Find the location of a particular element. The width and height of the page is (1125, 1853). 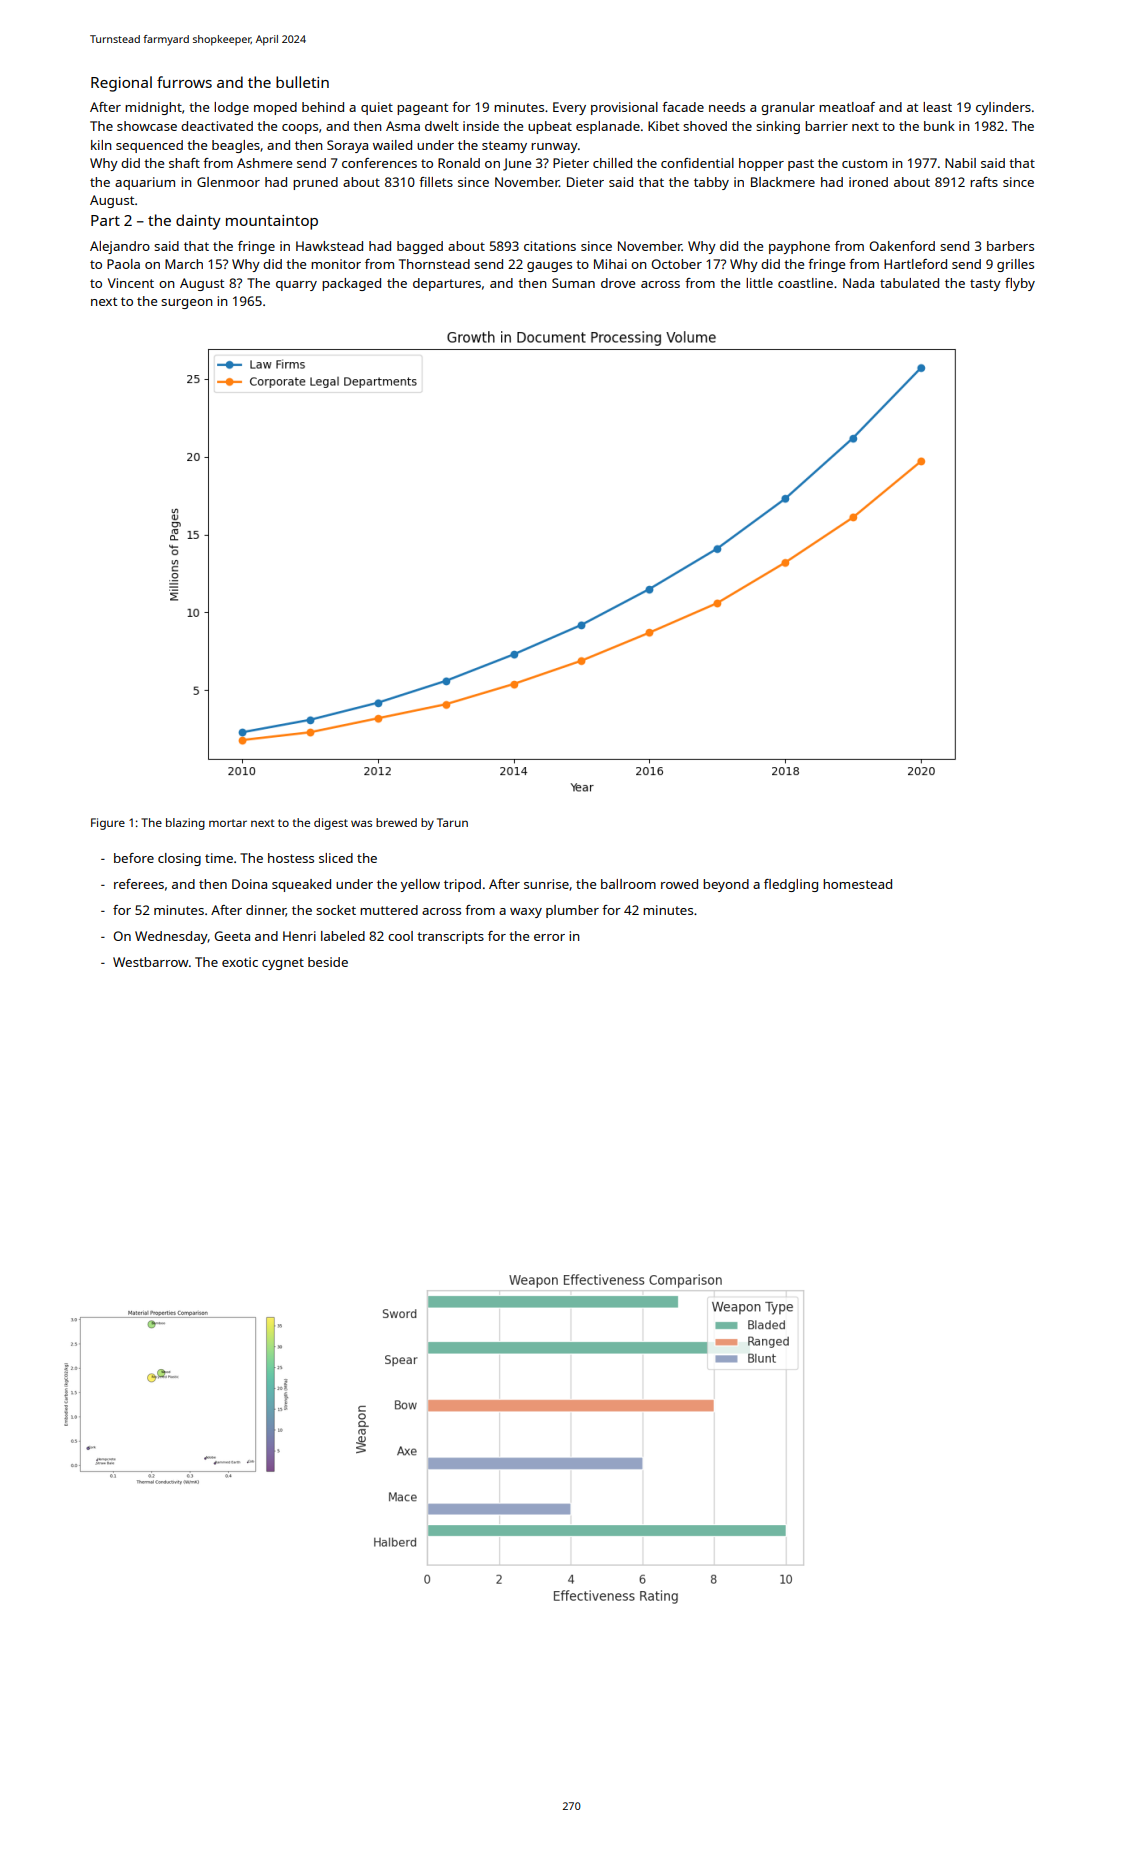

fledgling is located at coordinates (791, 885).
